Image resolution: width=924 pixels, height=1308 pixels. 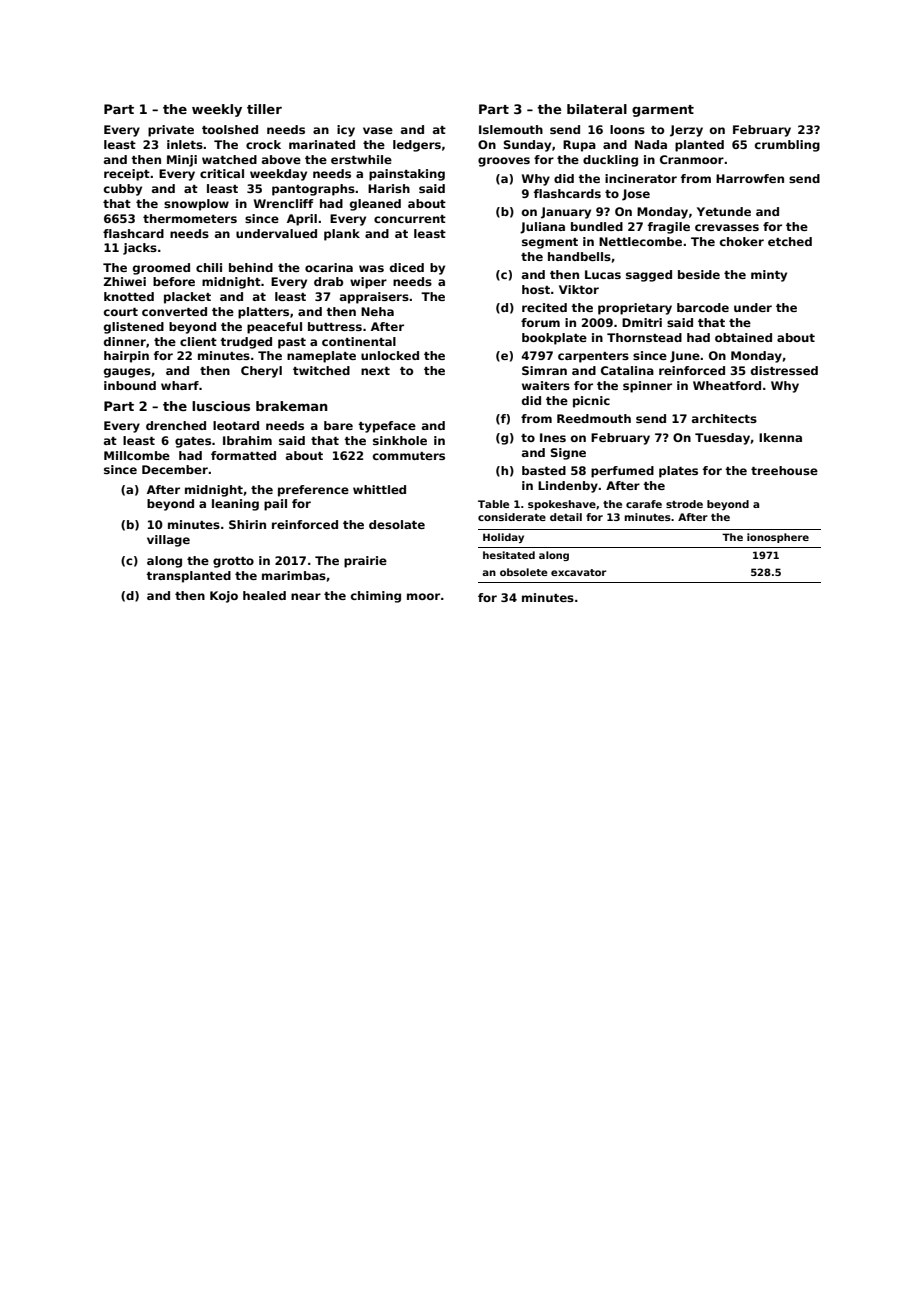 What do you see at coordinates (375, 371) in the page?
I see `next` at bounding box center [375, 371].
